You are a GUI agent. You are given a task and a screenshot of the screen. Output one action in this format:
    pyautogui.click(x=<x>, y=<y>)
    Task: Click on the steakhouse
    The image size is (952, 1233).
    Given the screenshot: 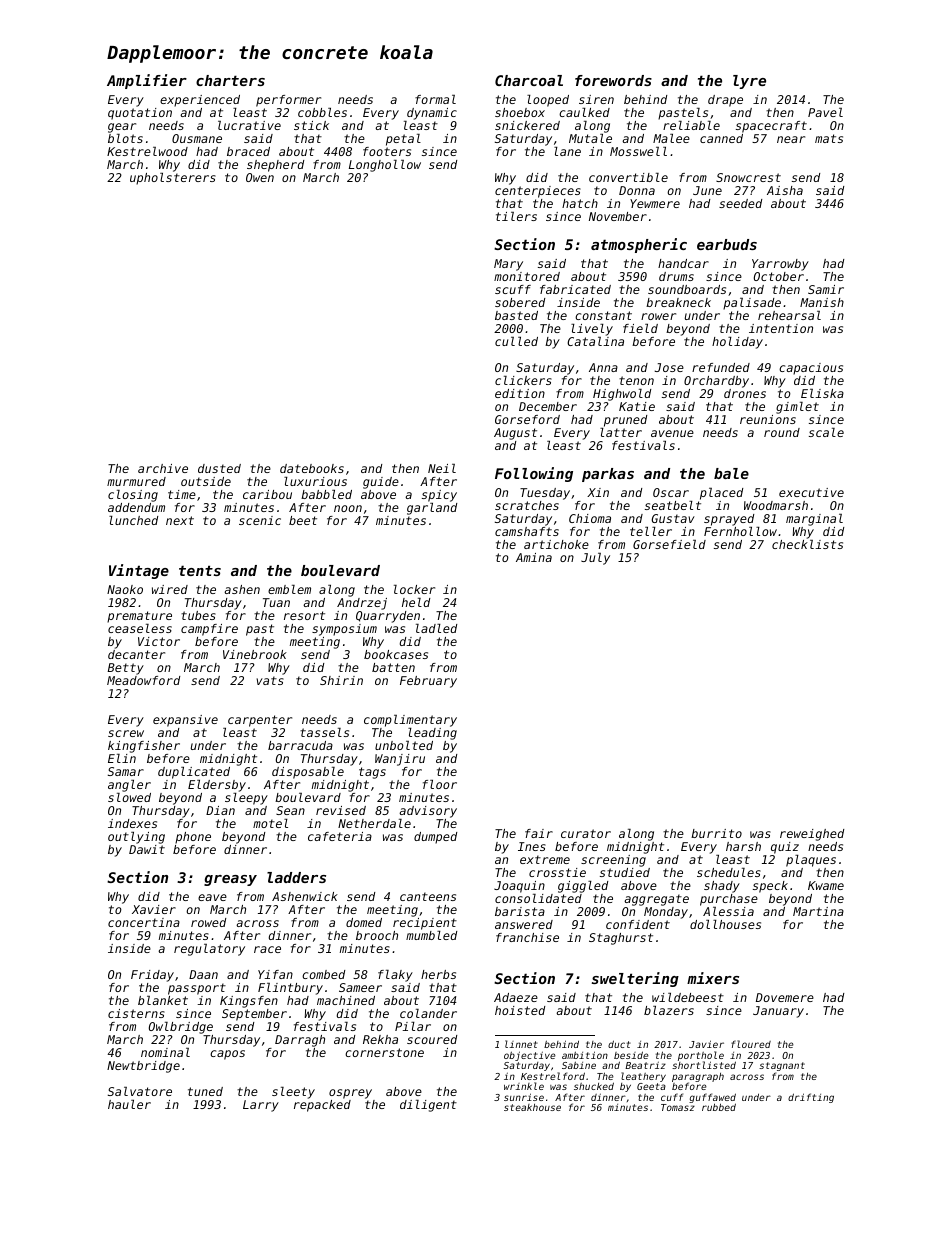 What is the action you would take?
    pyautogui.click(x=532, y=1107)
